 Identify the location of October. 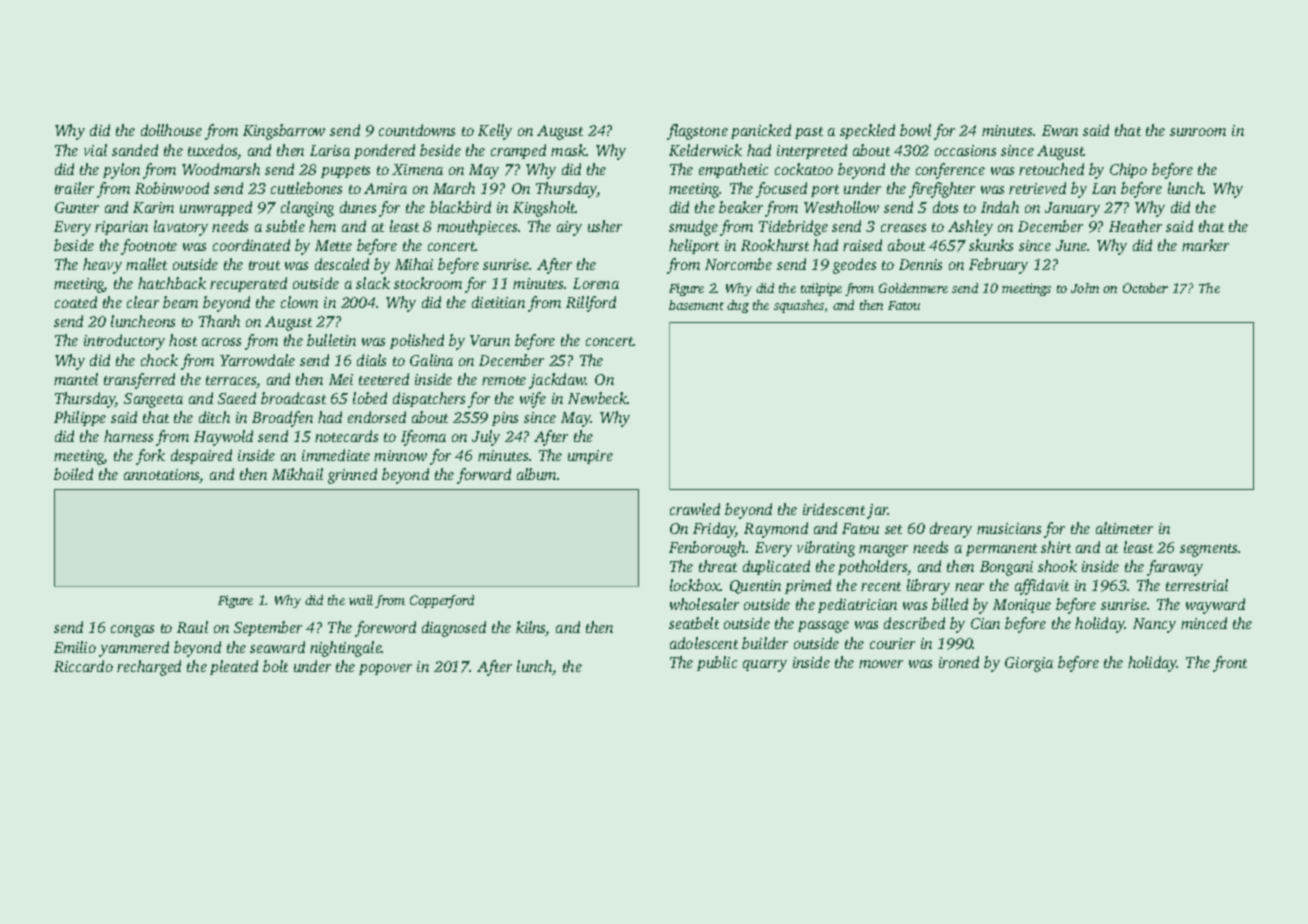
(1145, 288).
